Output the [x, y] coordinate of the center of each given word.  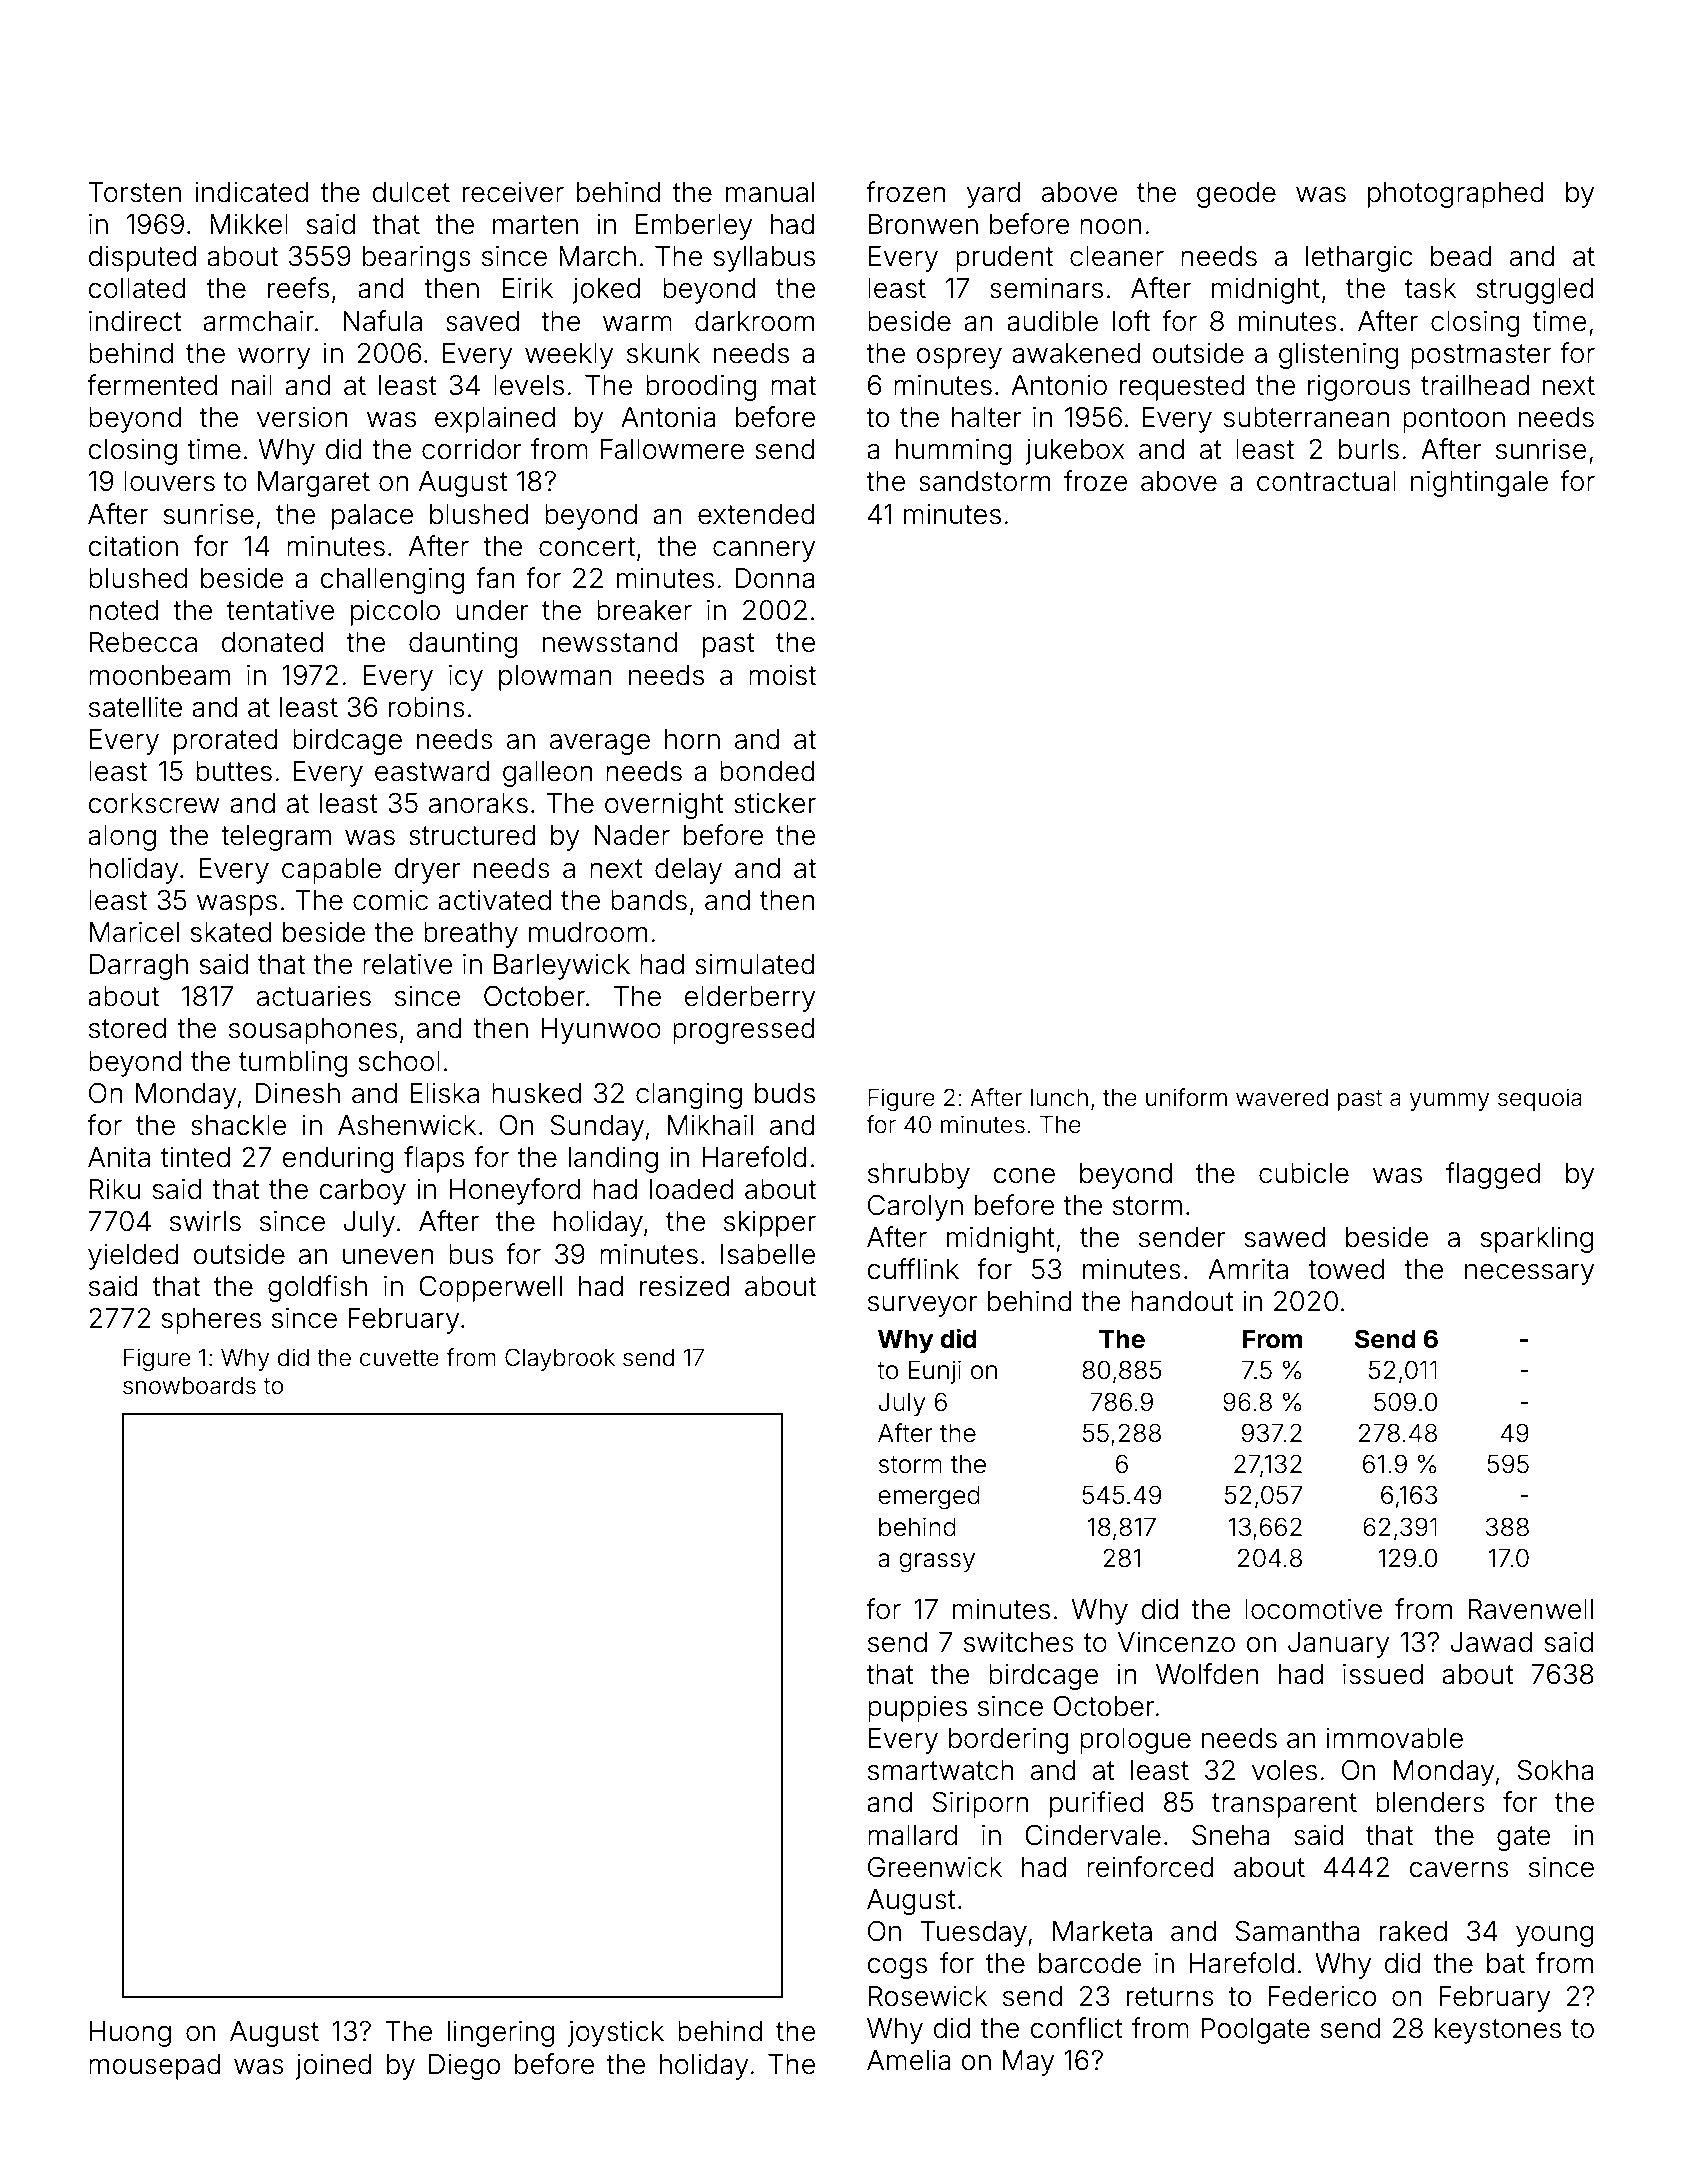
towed [1346, 1269]
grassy [937, 1563]
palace [373, 517]
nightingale [1479, 483]
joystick [616, 2033]
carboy [363, 1192]
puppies [917, 1708]
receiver [513, 192]
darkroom [754, 321]
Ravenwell [1530, 1609]
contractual [1326, 481]
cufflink [913, 1269]
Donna [774, 578]
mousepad [155, 2067]
